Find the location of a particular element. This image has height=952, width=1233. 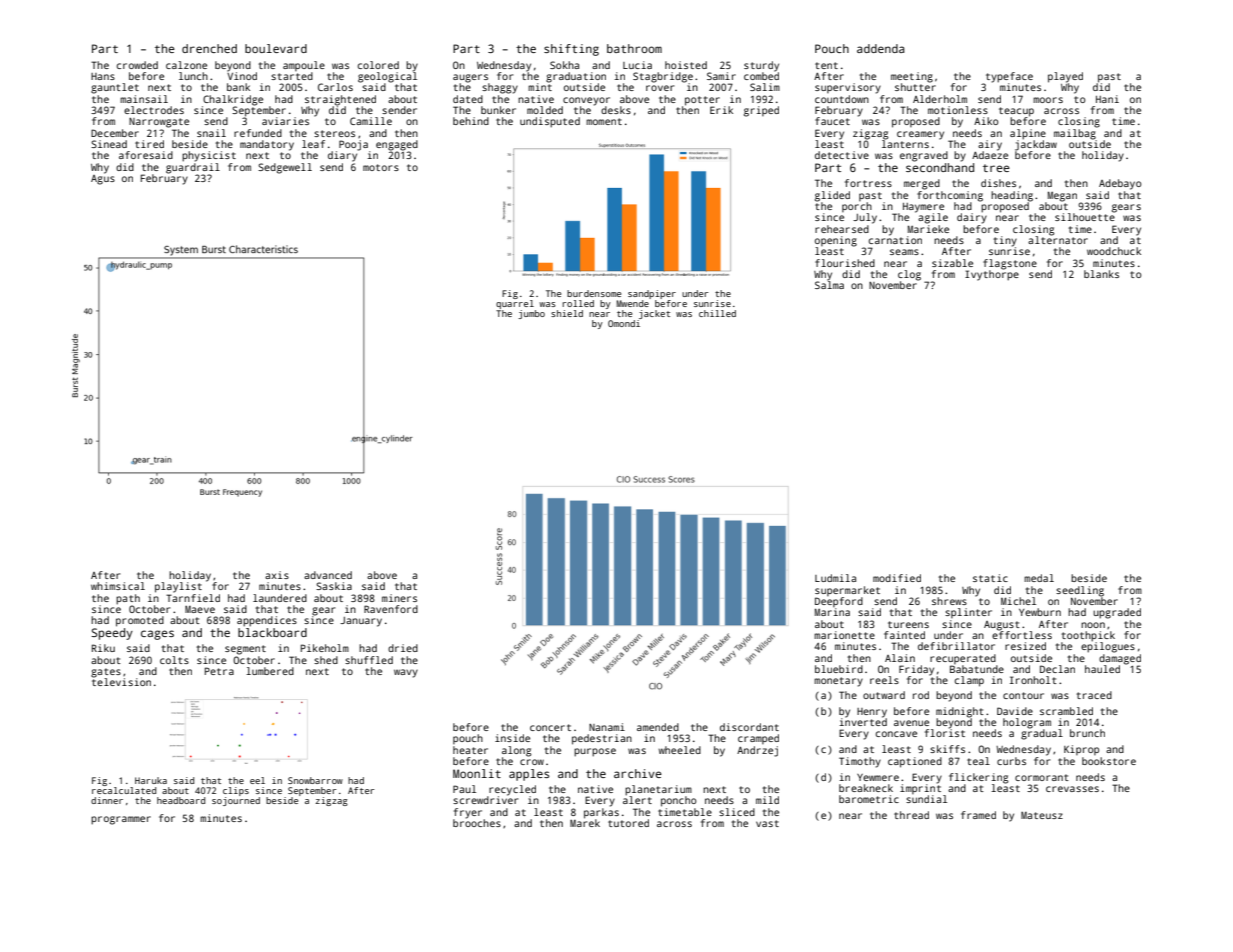

seedling is located at coordinates (1080, 591).
